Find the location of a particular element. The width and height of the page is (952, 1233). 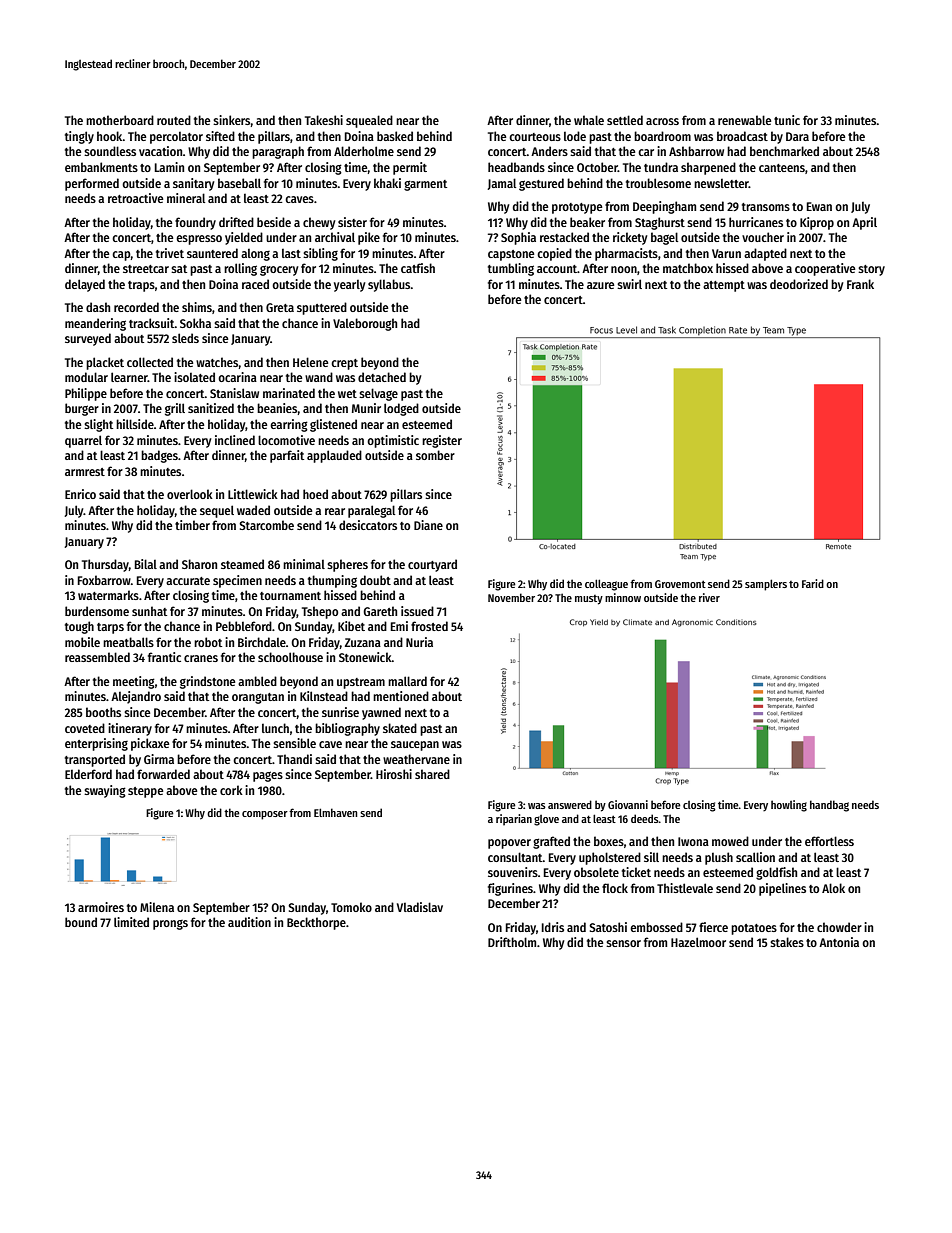

Girma is located at coordinates (159, 759).
